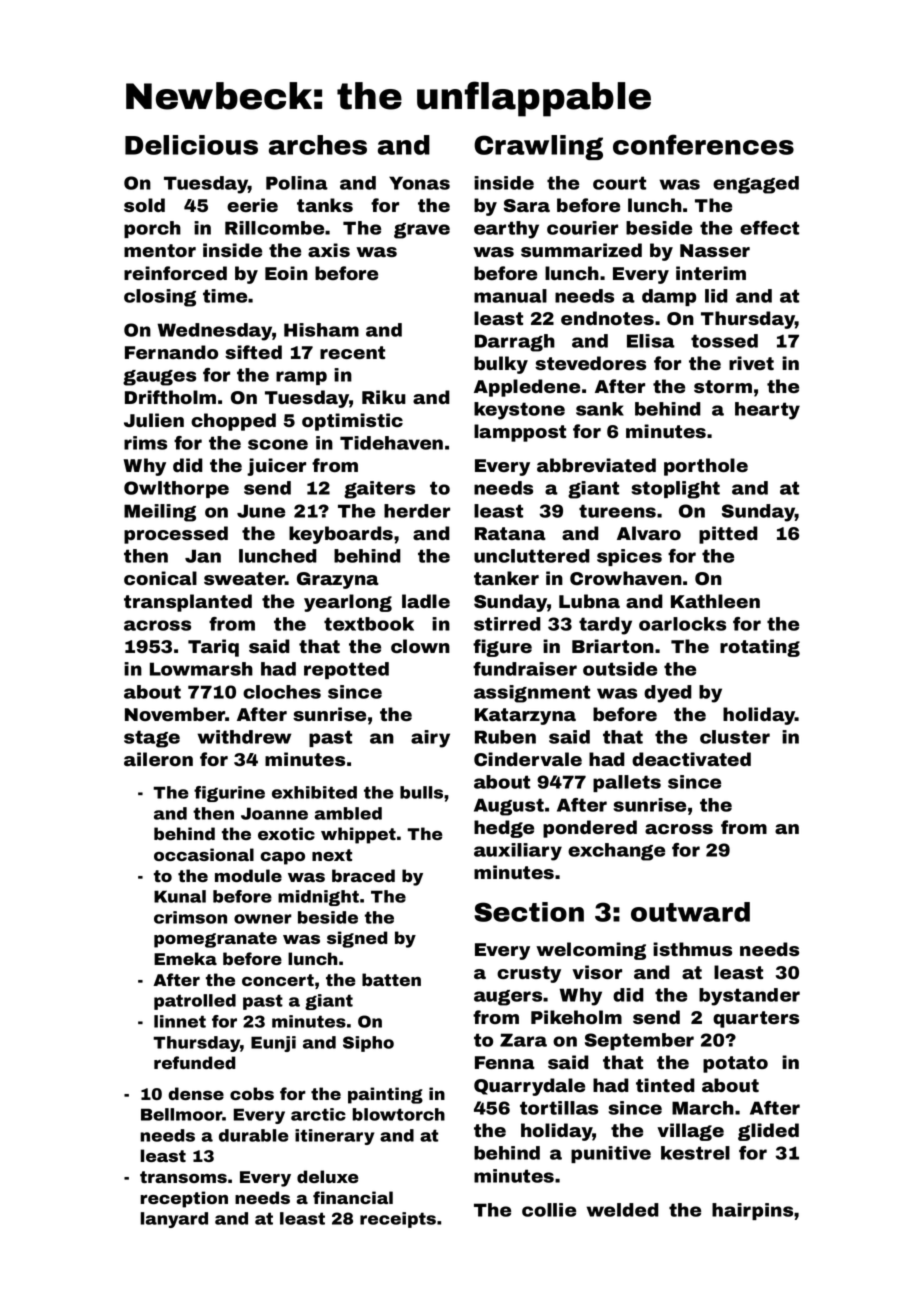 Image resolution: width=924 pixels, height=1314 pixels. What do you see at coordinates (668, 694) in the screenshot?
I see `dyed` at bounding box center [668, 694].
